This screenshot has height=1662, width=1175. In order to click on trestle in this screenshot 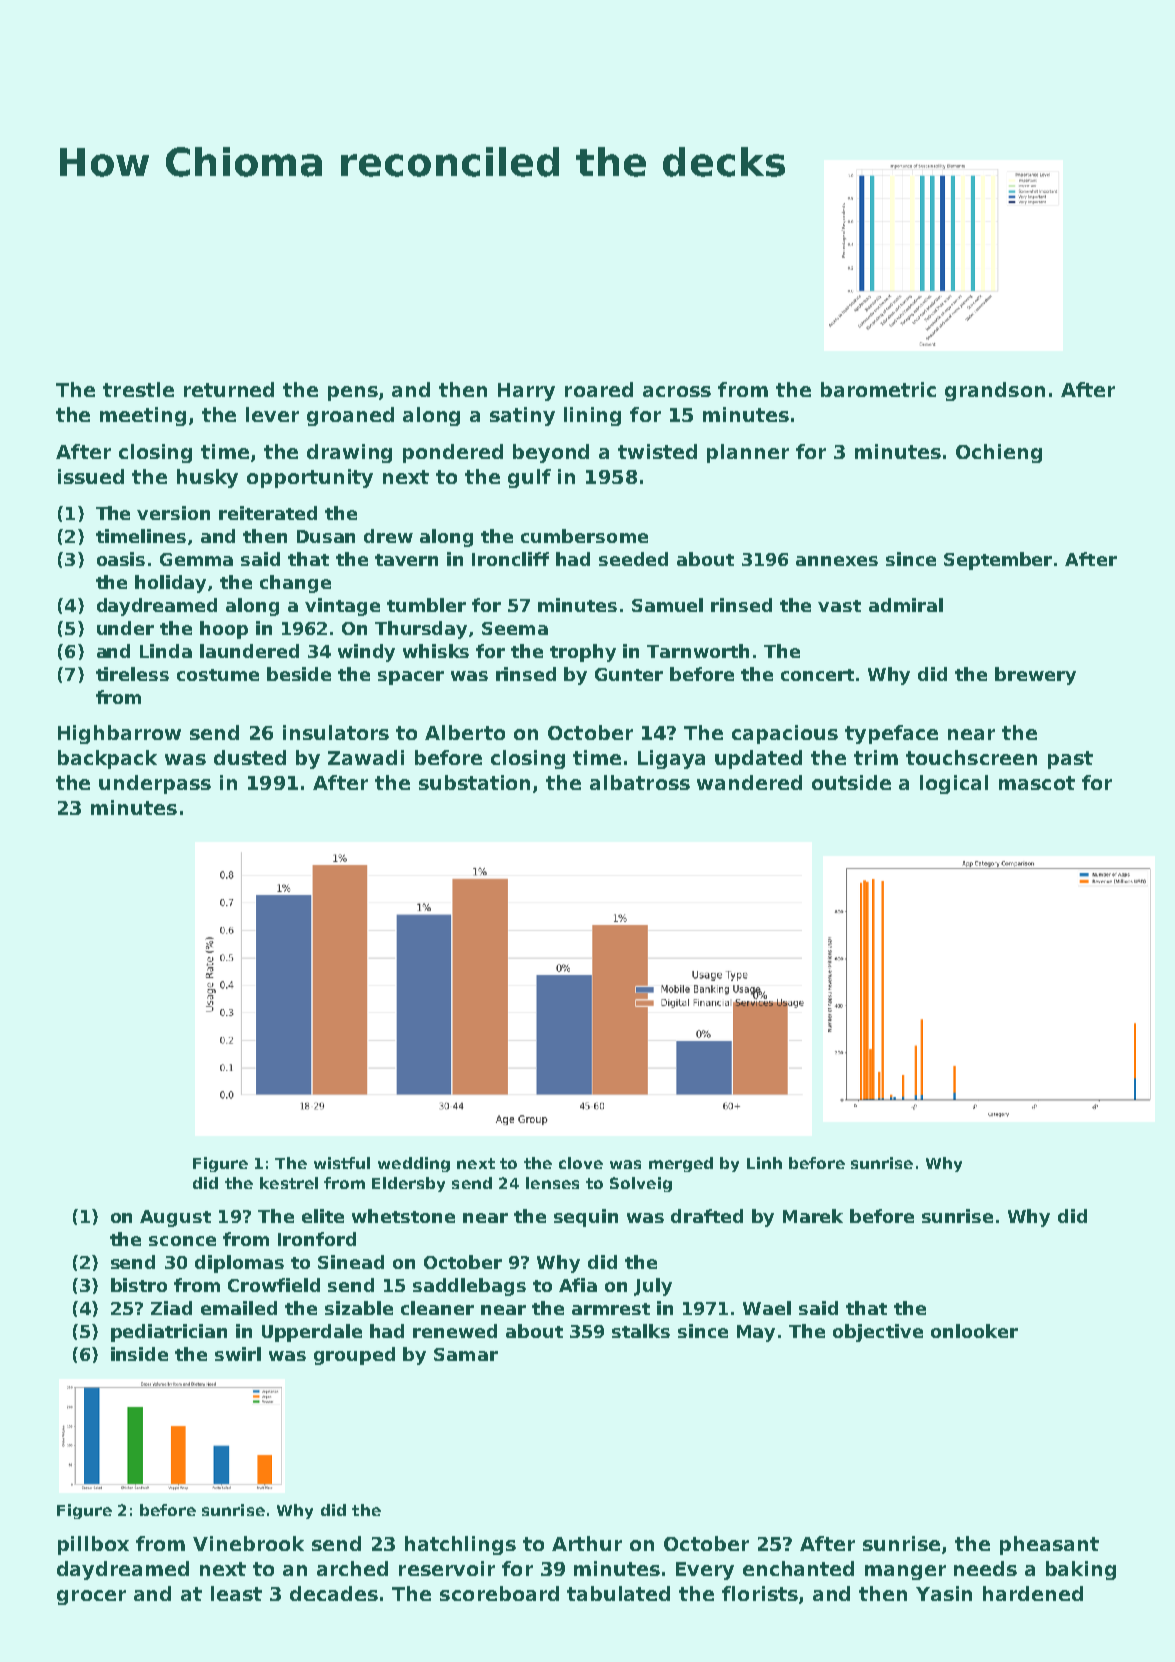, I will do `click(138, 389)`.
